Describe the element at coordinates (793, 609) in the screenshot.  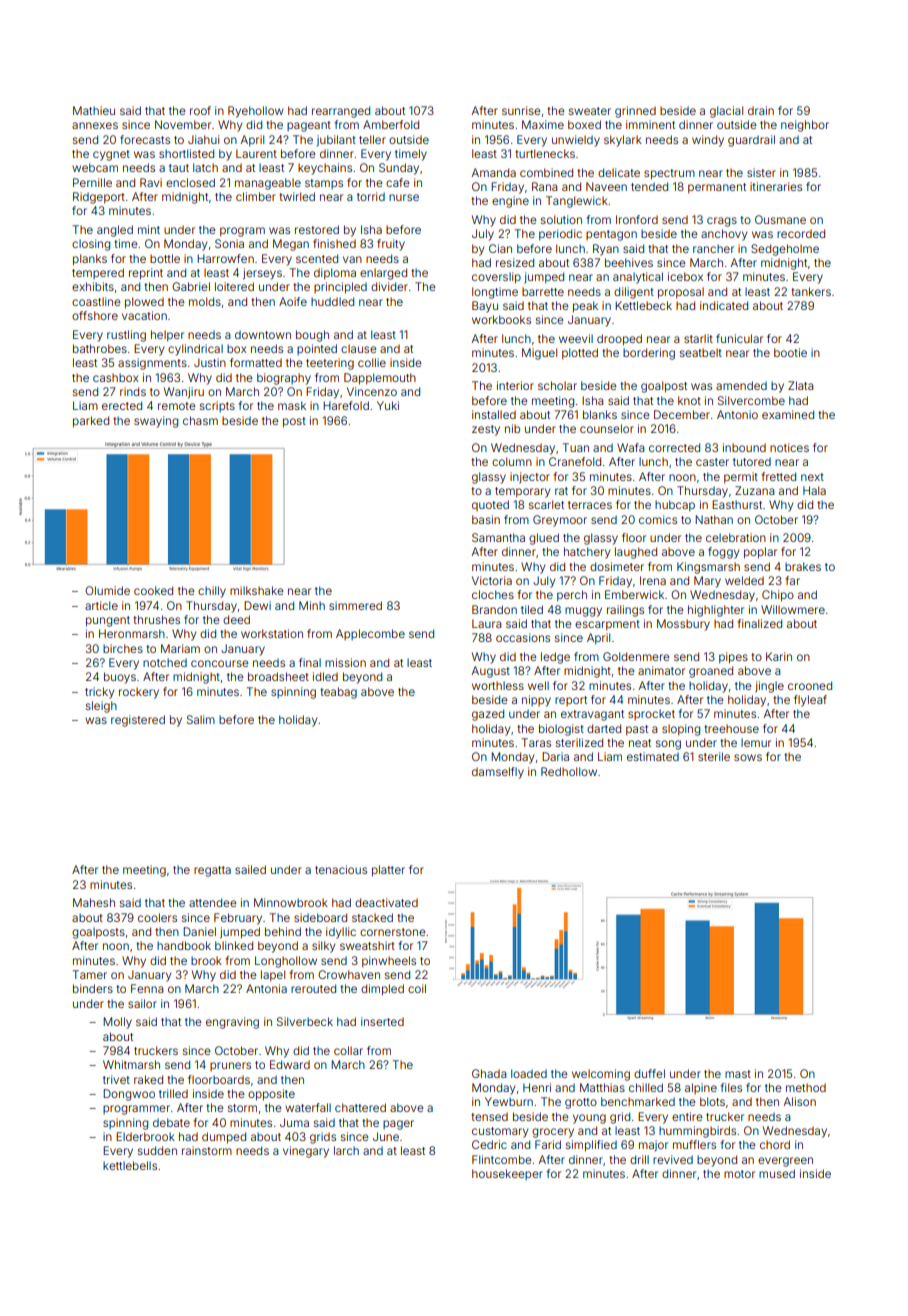
I see `Willowmere` at that location.
